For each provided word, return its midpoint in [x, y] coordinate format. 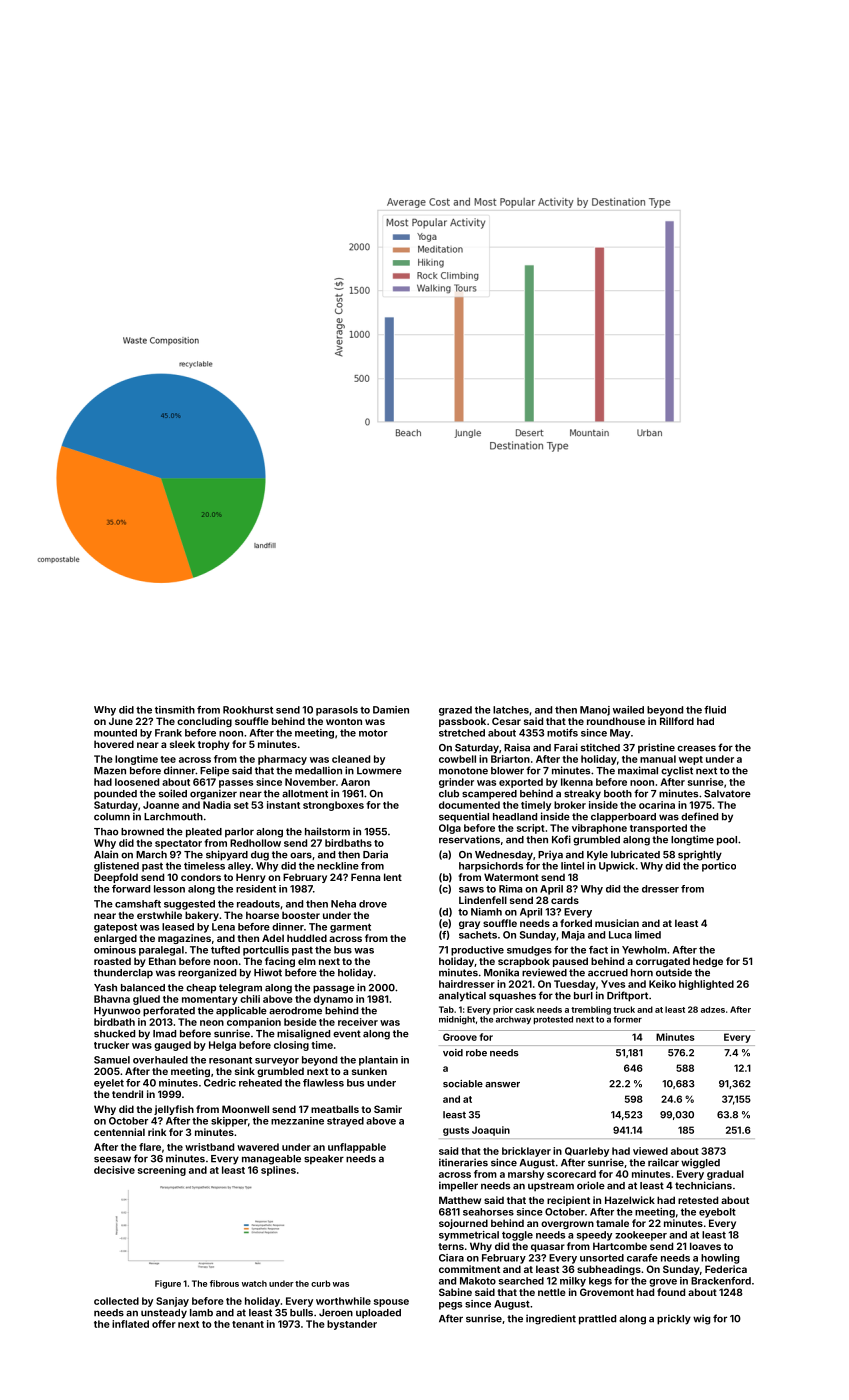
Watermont [511, 877]
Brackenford [721, 1281]
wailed [628, 710]
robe [476, 1053]
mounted [115, 733]
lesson [169, 889]
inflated [130, 1324]
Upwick [617, 867]
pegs [450, 1306]
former [627, 1019]
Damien [391, 710]
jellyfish [174, 1110]
